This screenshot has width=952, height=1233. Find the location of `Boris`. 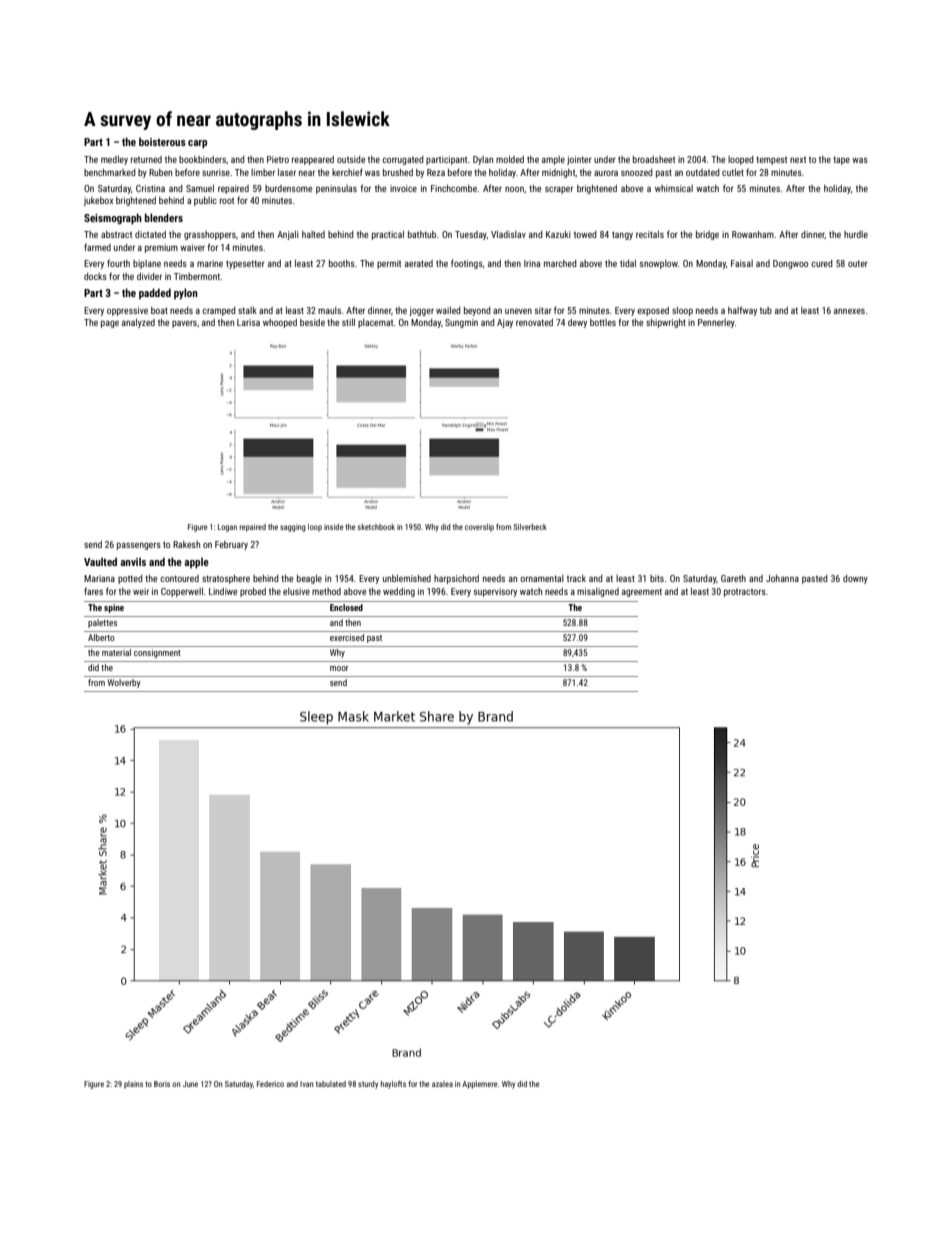

Boris is located at coordinates (162, 1084).
